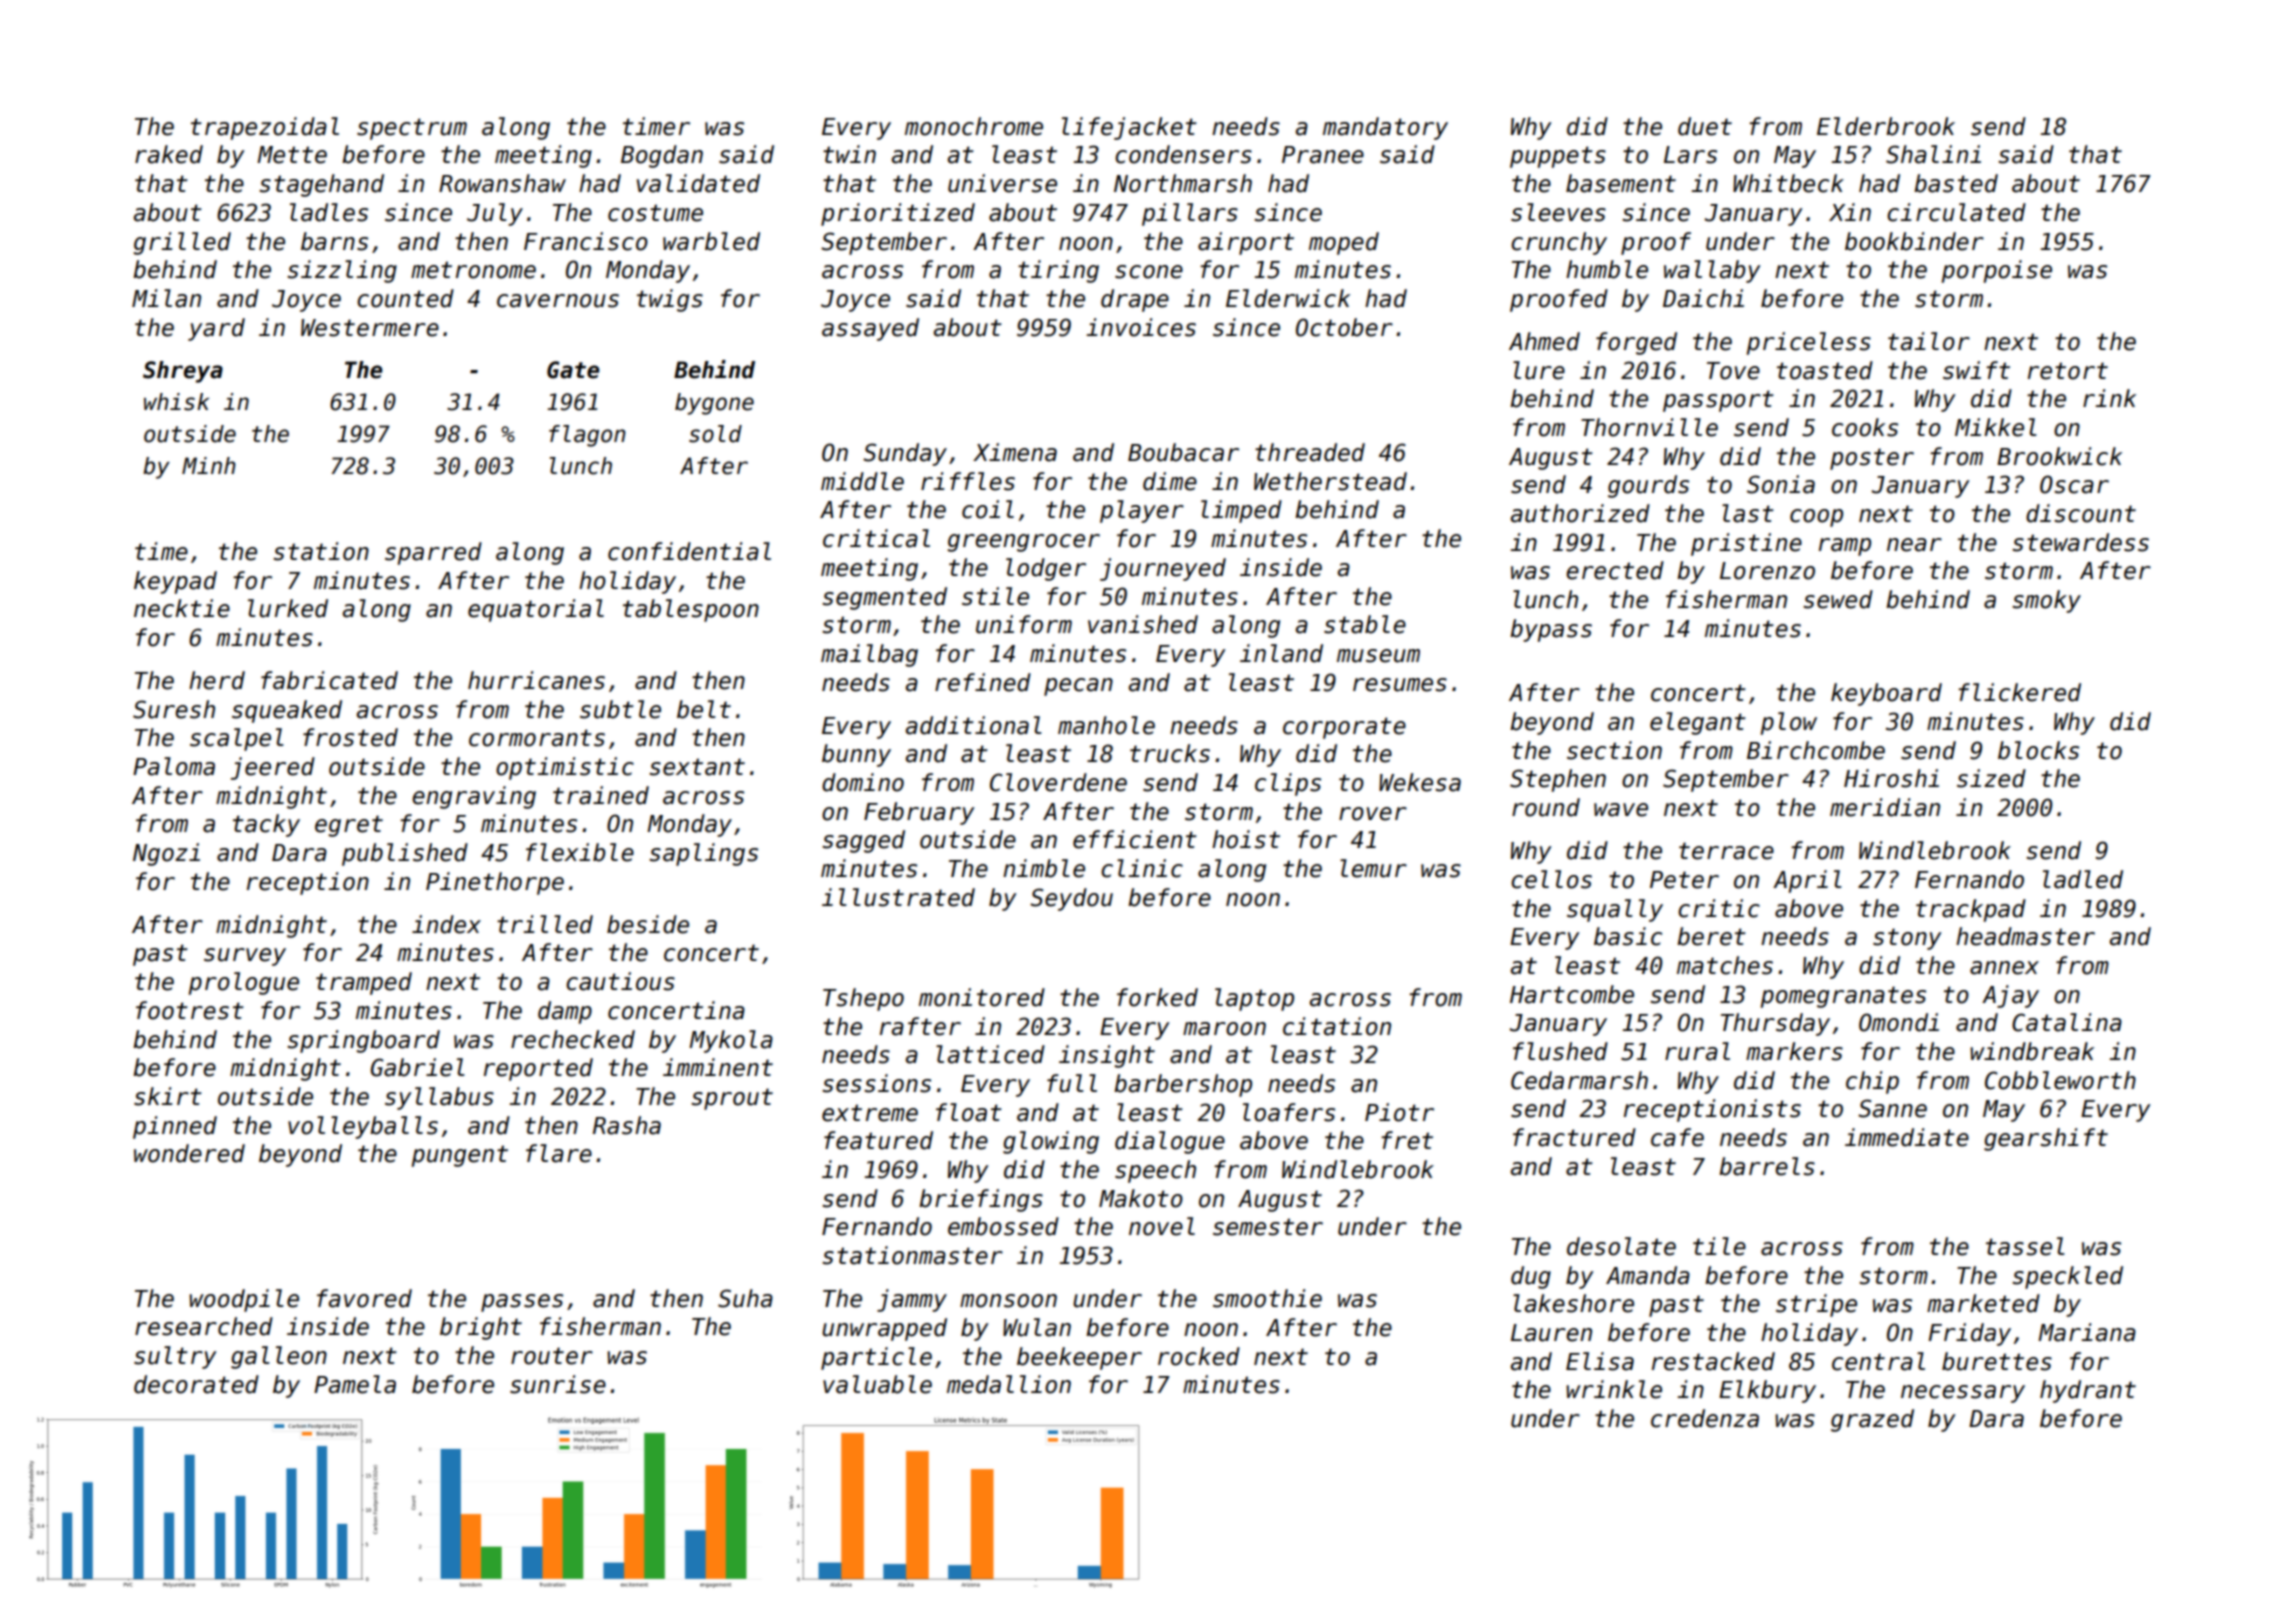 The image size is (2292, 1620). What do you see at coordinates (1809, 343) in the screenshot?
I see `priceless` at bounding box center [1809, 343].
